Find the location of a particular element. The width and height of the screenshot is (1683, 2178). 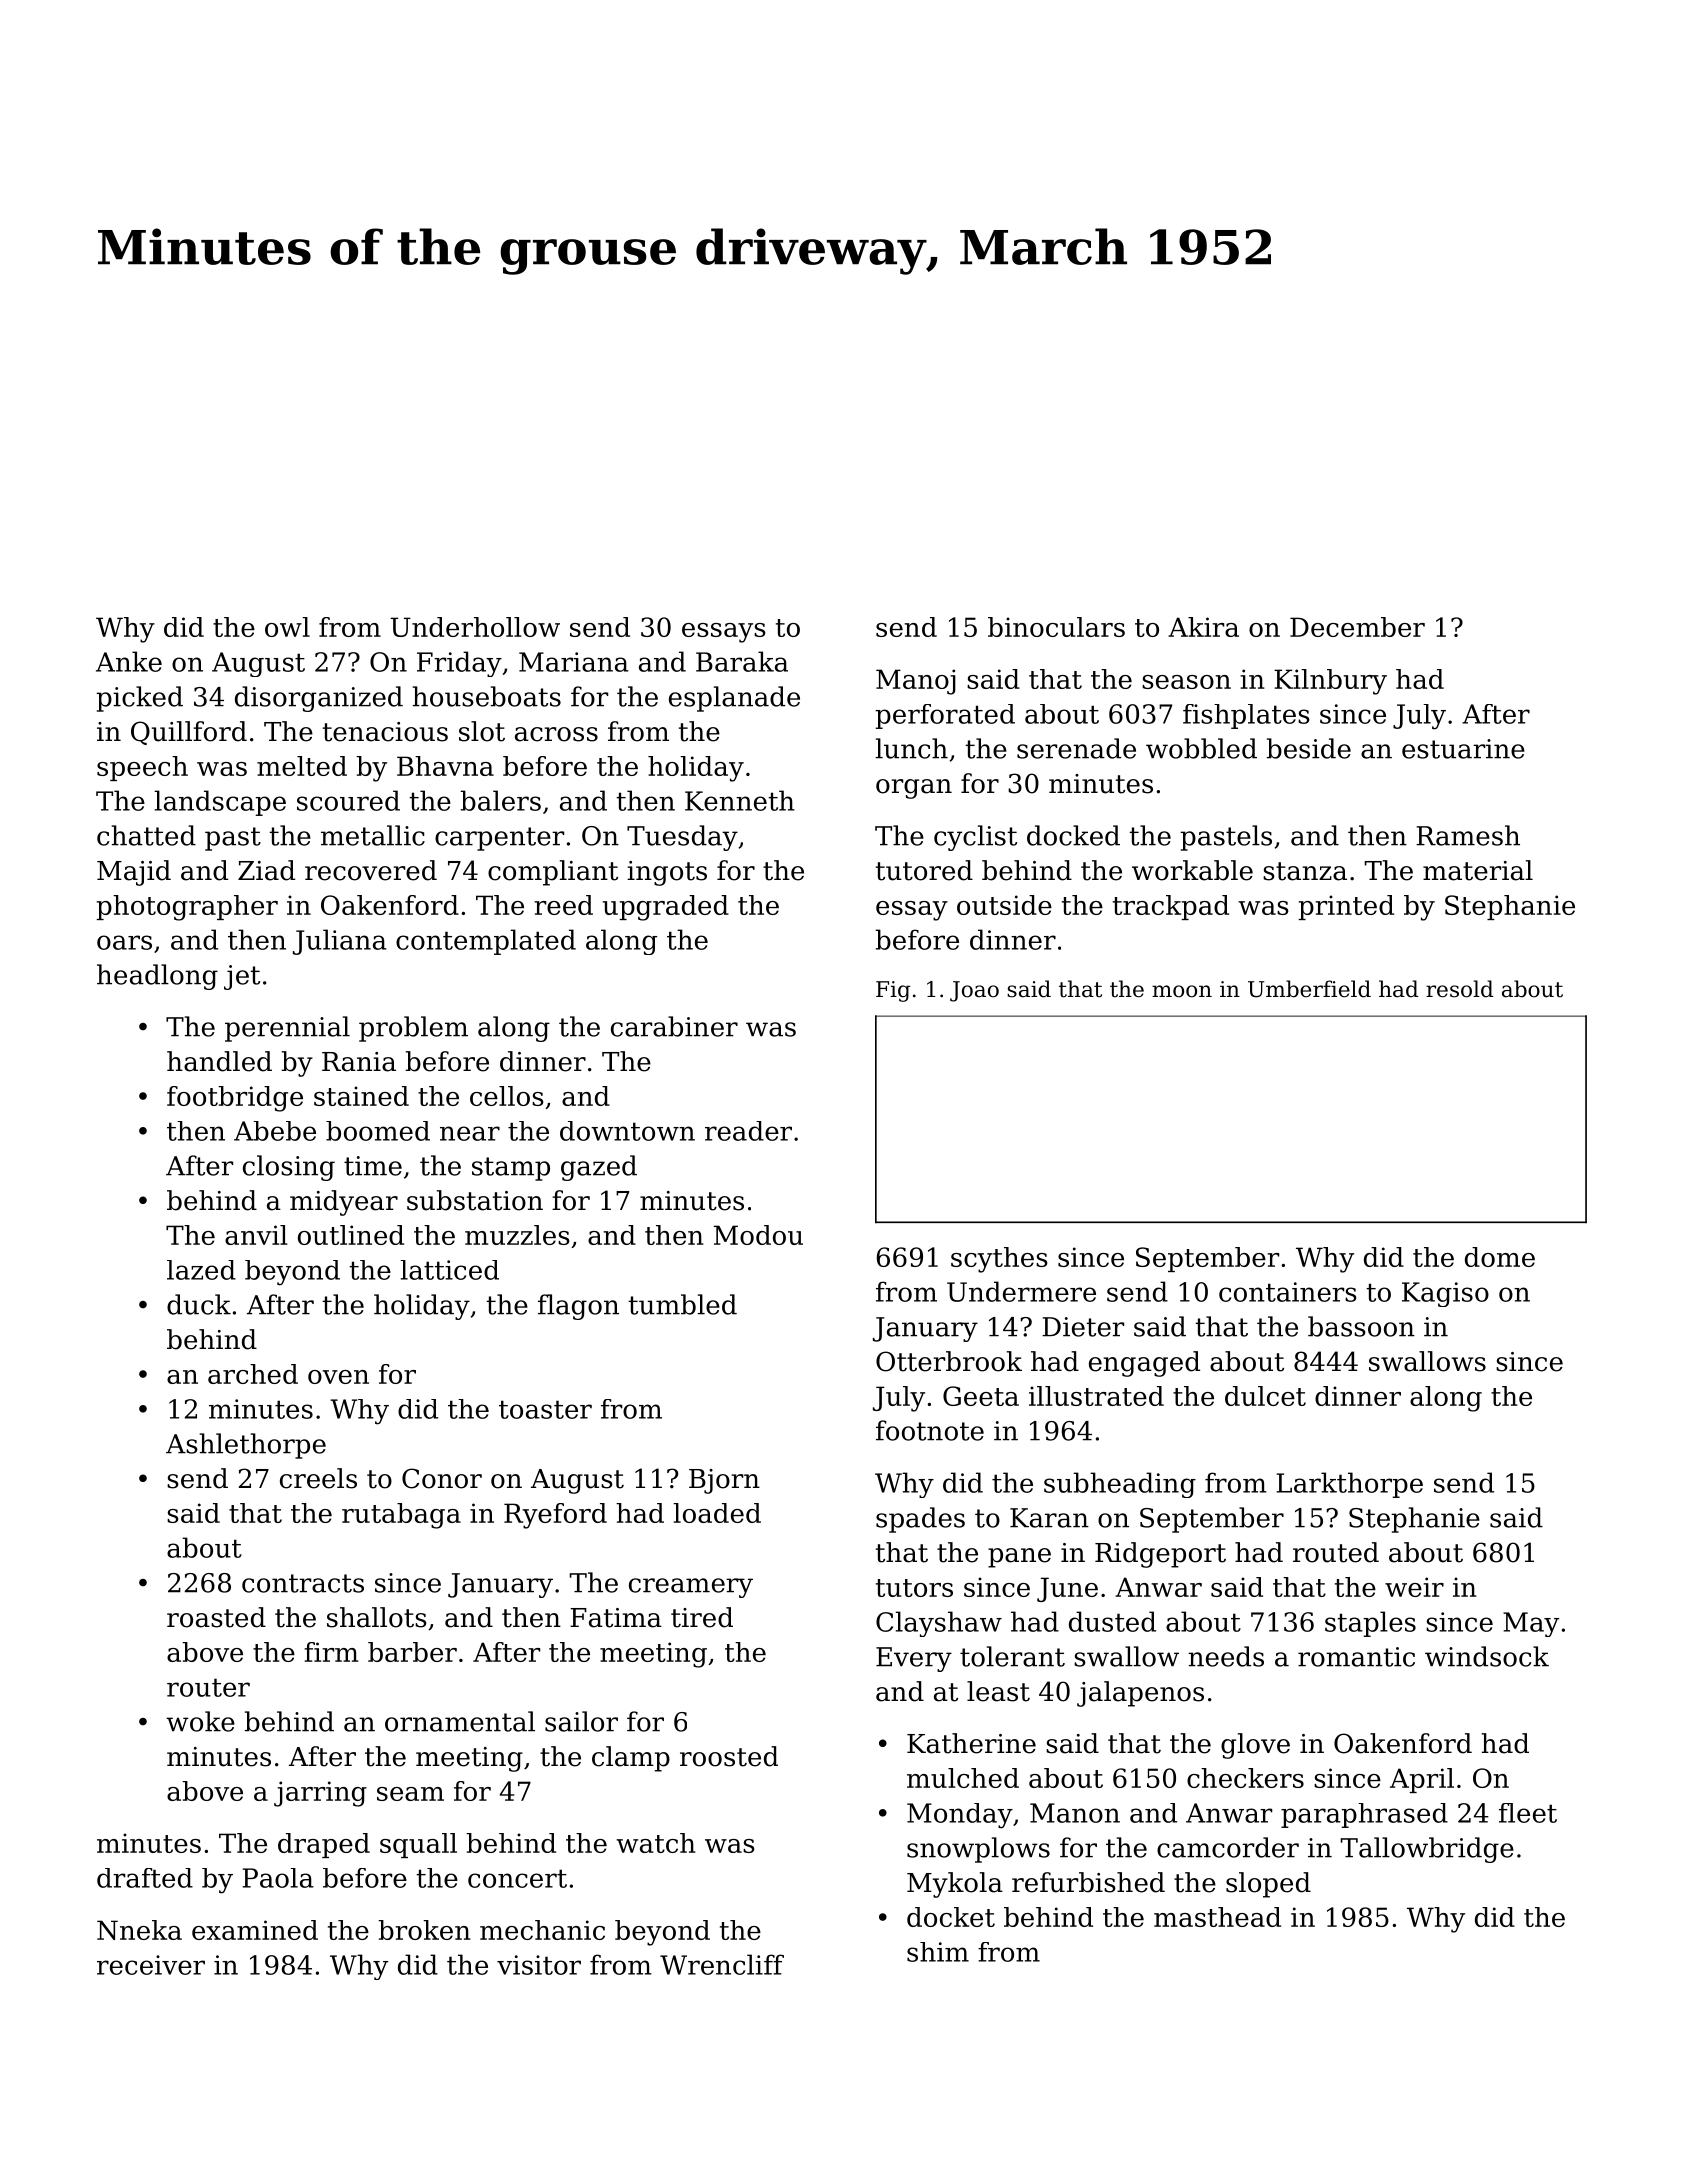

tenacious is located at coordinates (385, 732).
